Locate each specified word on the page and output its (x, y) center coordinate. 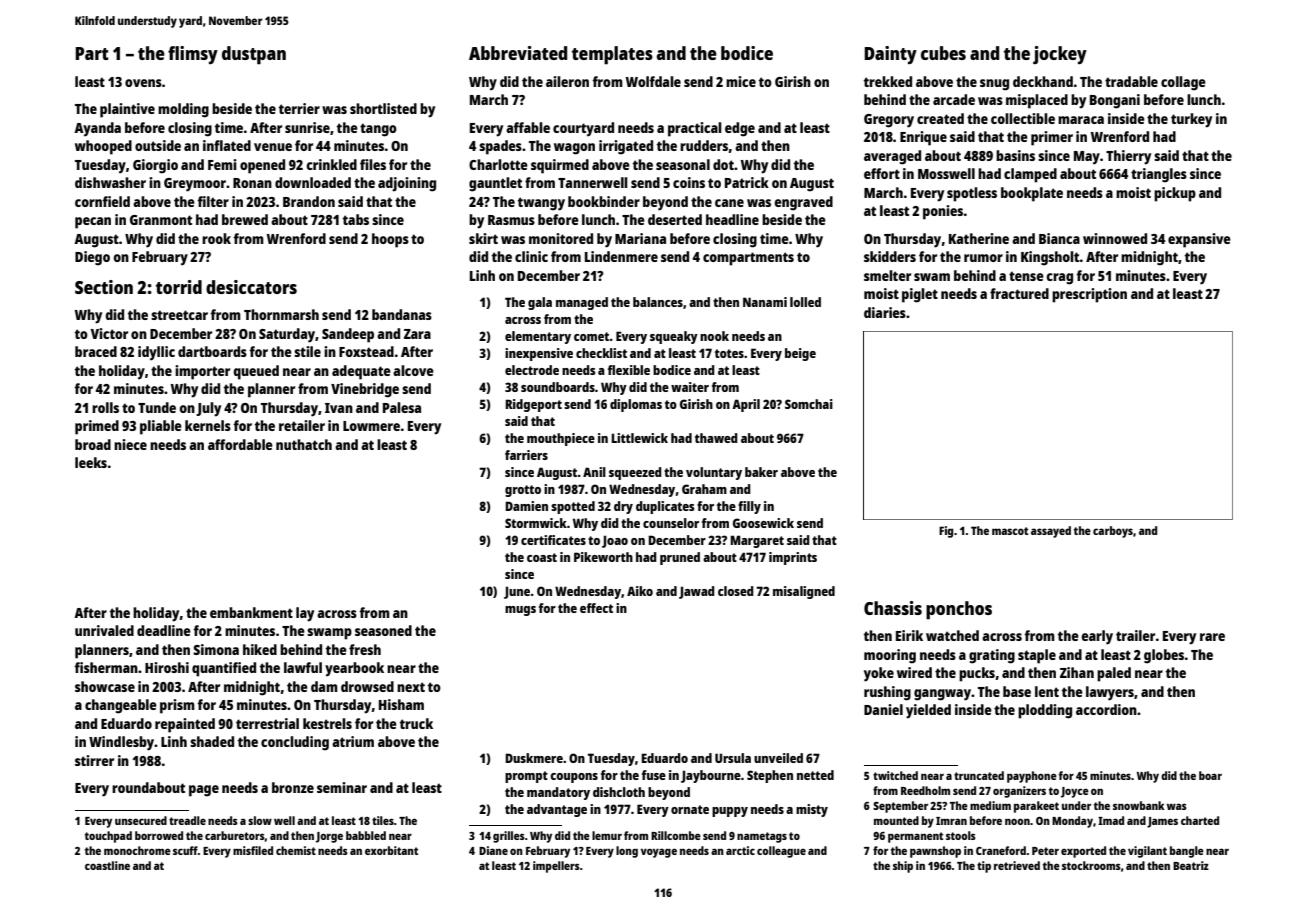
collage (1183, 83)
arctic (740, 850)
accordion (1106, 709)
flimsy (193, 55)
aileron (567, 81)
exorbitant (391, 850)
